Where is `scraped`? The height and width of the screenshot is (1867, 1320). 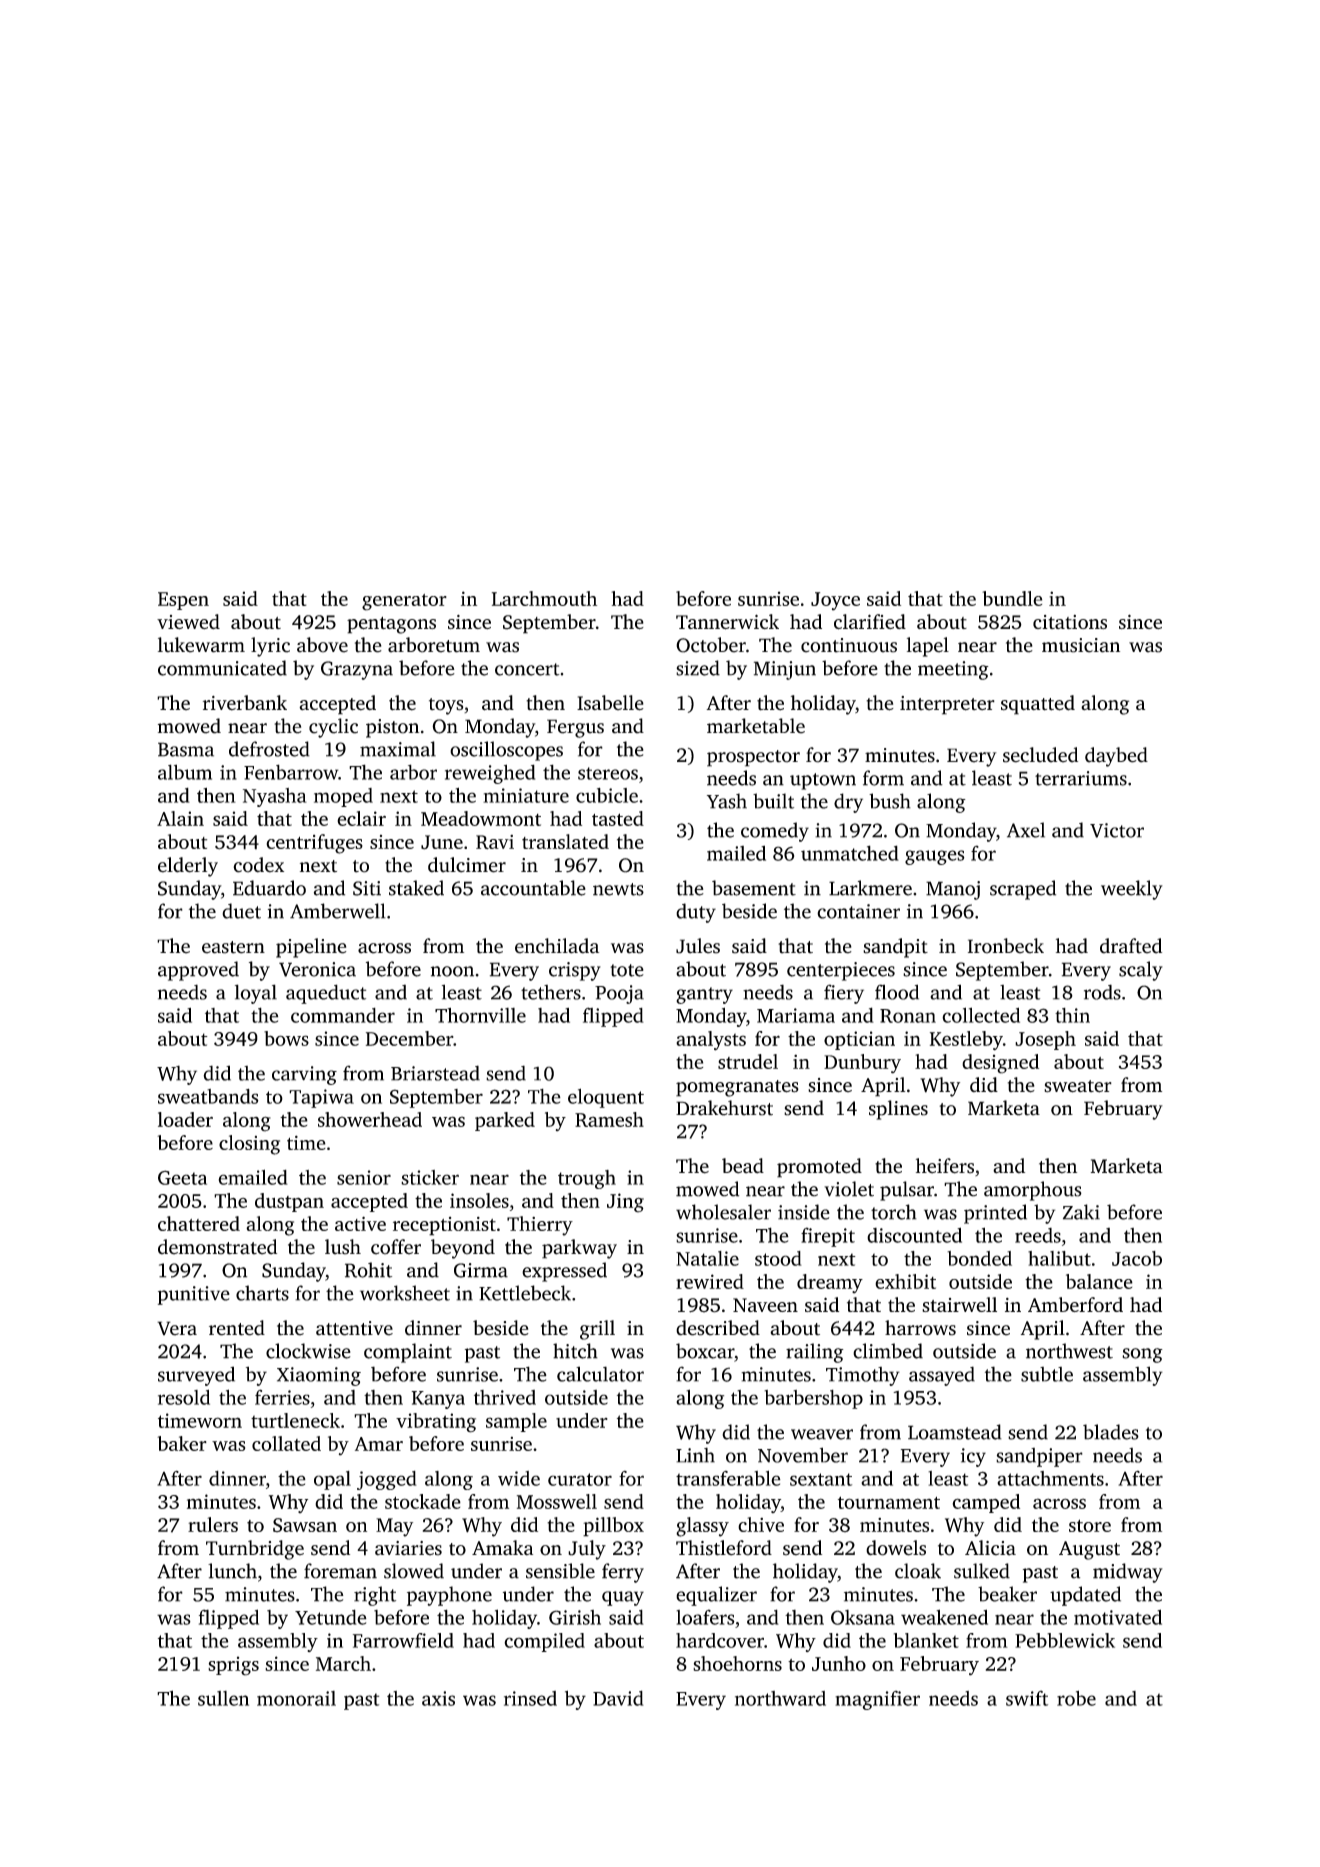
scraped is located at coordinates (1023, 890).
